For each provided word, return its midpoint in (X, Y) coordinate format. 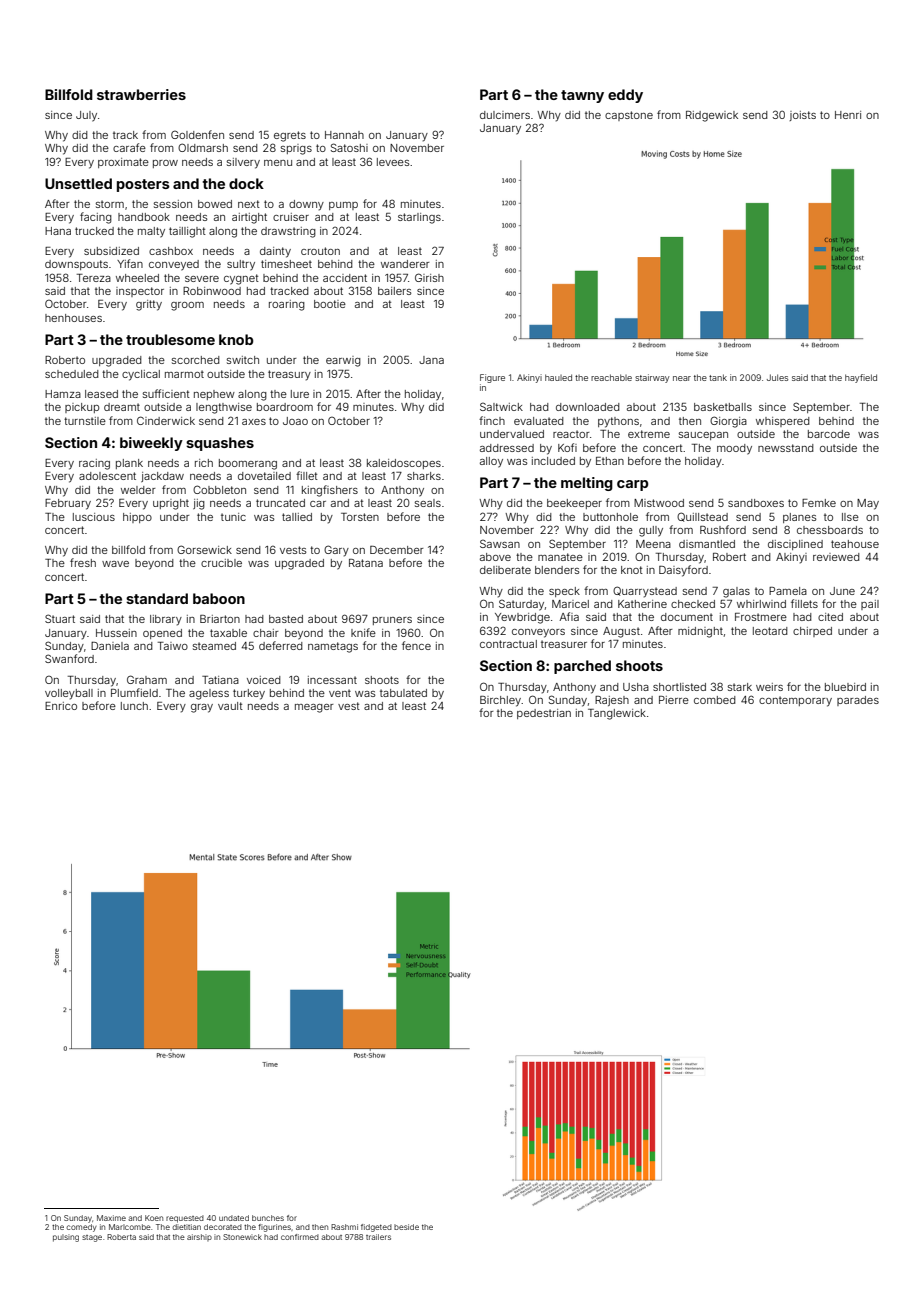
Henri (848, 115)
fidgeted (376, 1228)
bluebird (845, 687)
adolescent (107, 476)
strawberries (141, 94)
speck (564, 592)
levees (393, 162)
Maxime (111, 1218)
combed (715, 700)
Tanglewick (617, 714)
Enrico (61, 706)
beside (406, 1227)
